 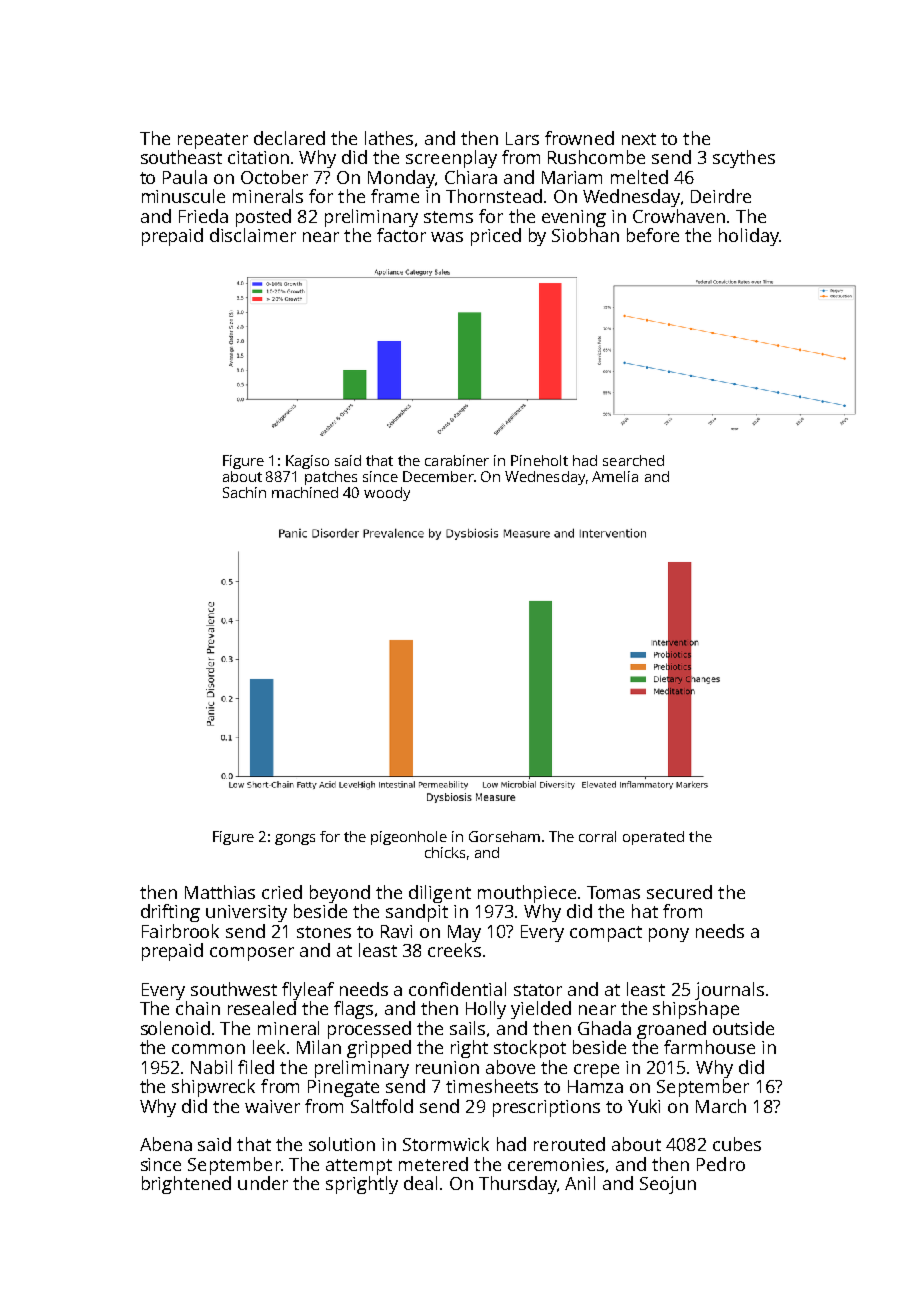 I want to click on pigeonhole, so click(x=409, y=838).
